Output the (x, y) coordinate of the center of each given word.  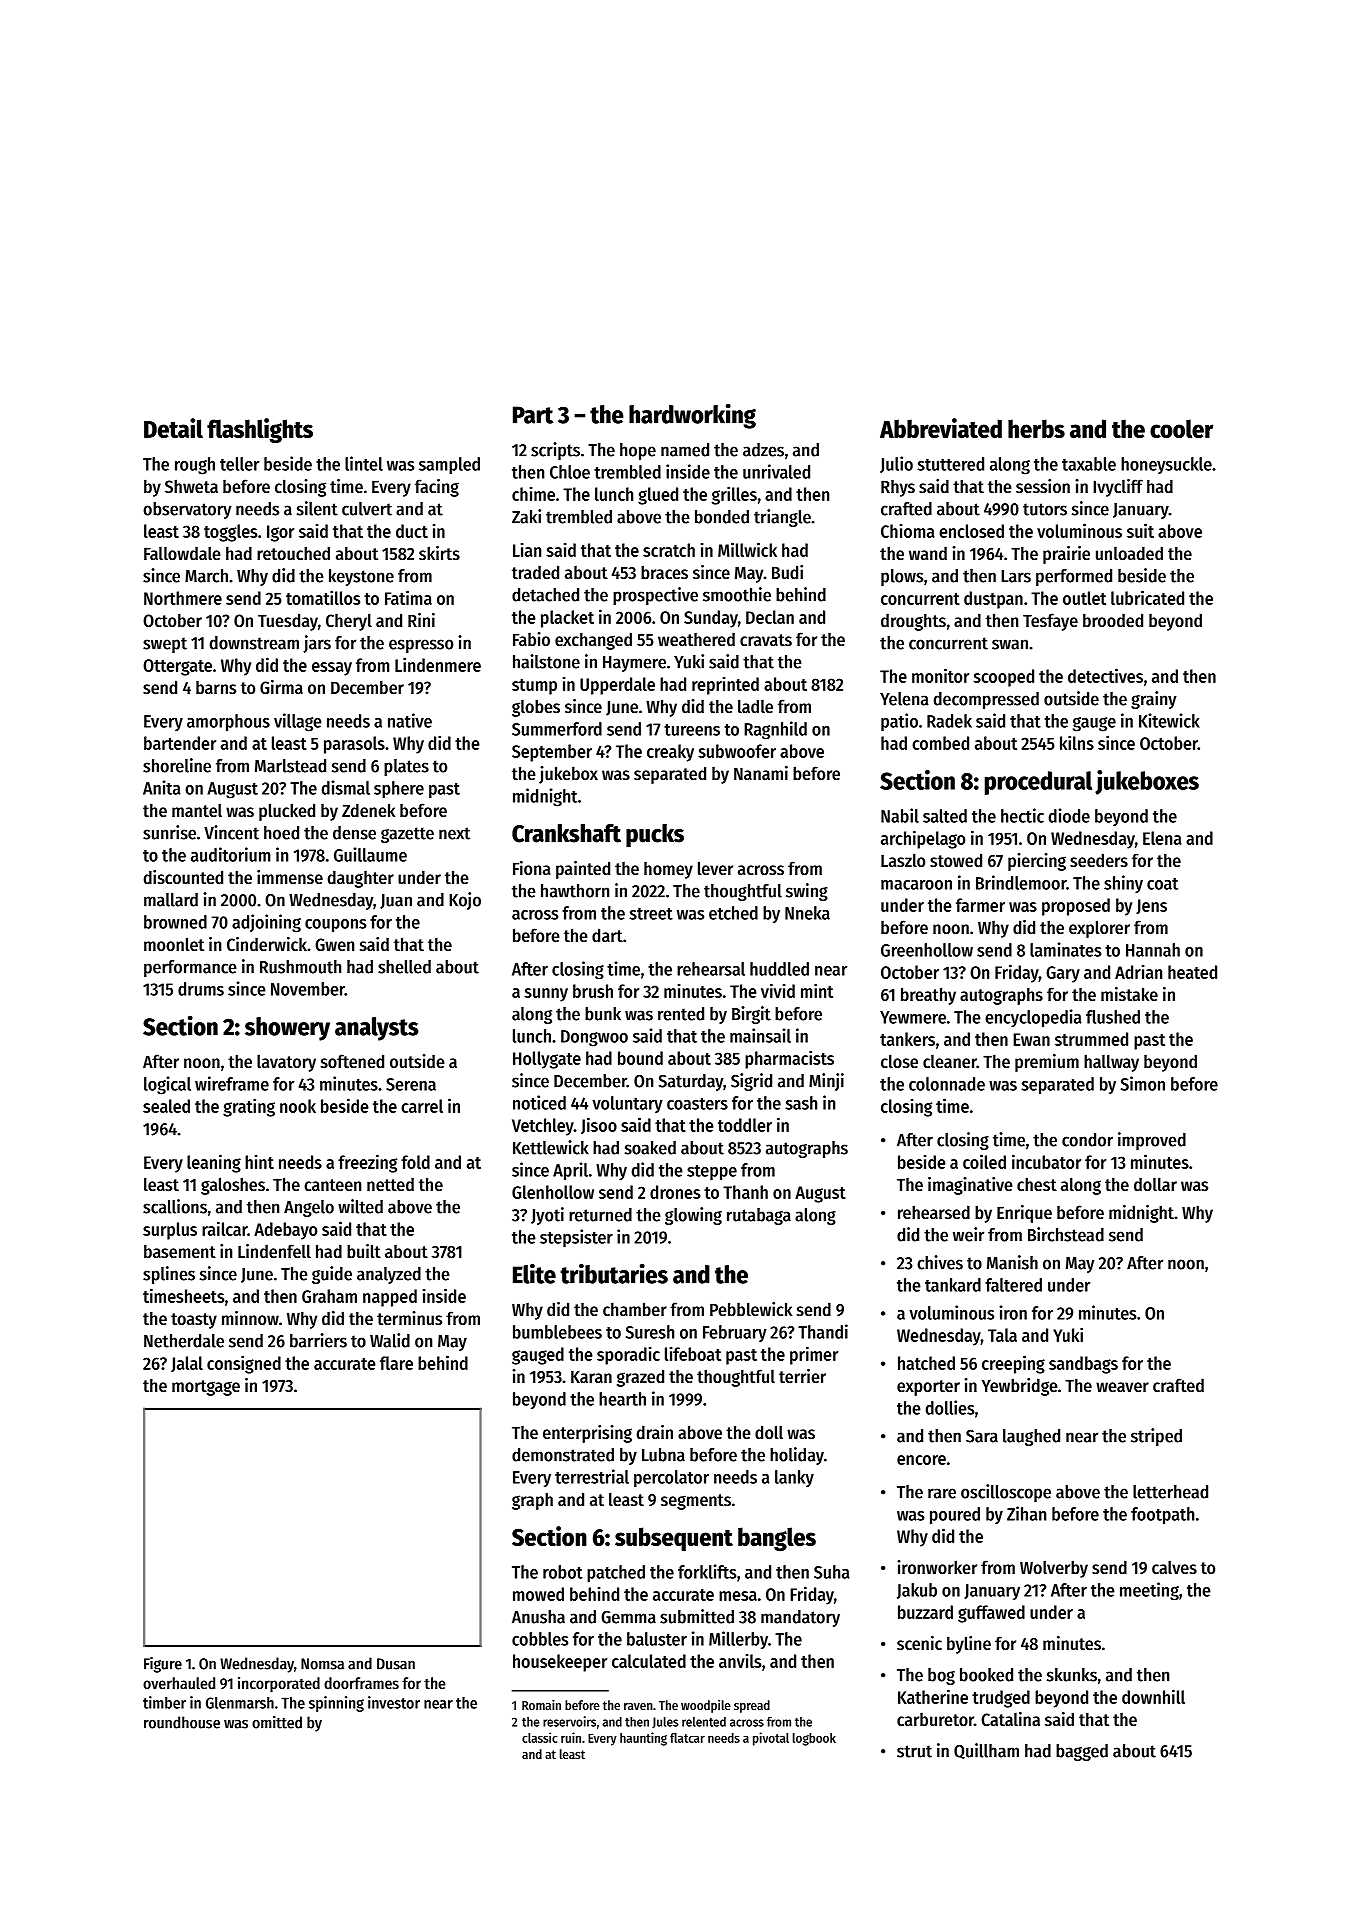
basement (180, 1251)
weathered (696, 639)
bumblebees (557, 1332)
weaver (1122, 1387)
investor (394, 1702)
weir (968, 1234)
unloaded (1129, 553)
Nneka (807, 913)
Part (533, 415)
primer (814, 1355)
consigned (244, 1364)
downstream (254, 643)
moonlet (174, 944)
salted (945, 816)
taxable (1089, 464)
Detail (173, 428)
